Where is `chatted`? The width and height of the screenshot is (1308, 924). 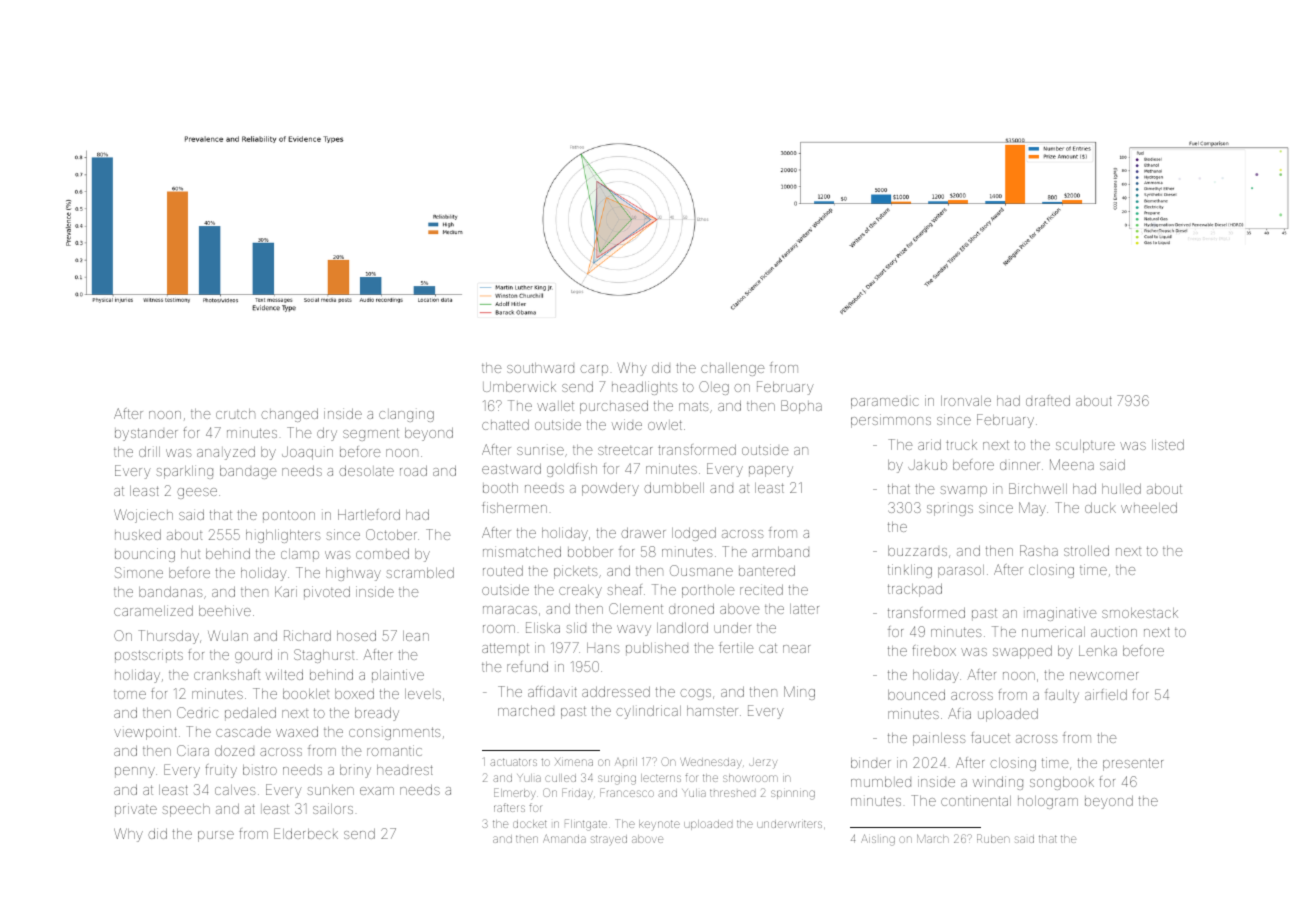
chatted is located at coordinates (505, 424).
